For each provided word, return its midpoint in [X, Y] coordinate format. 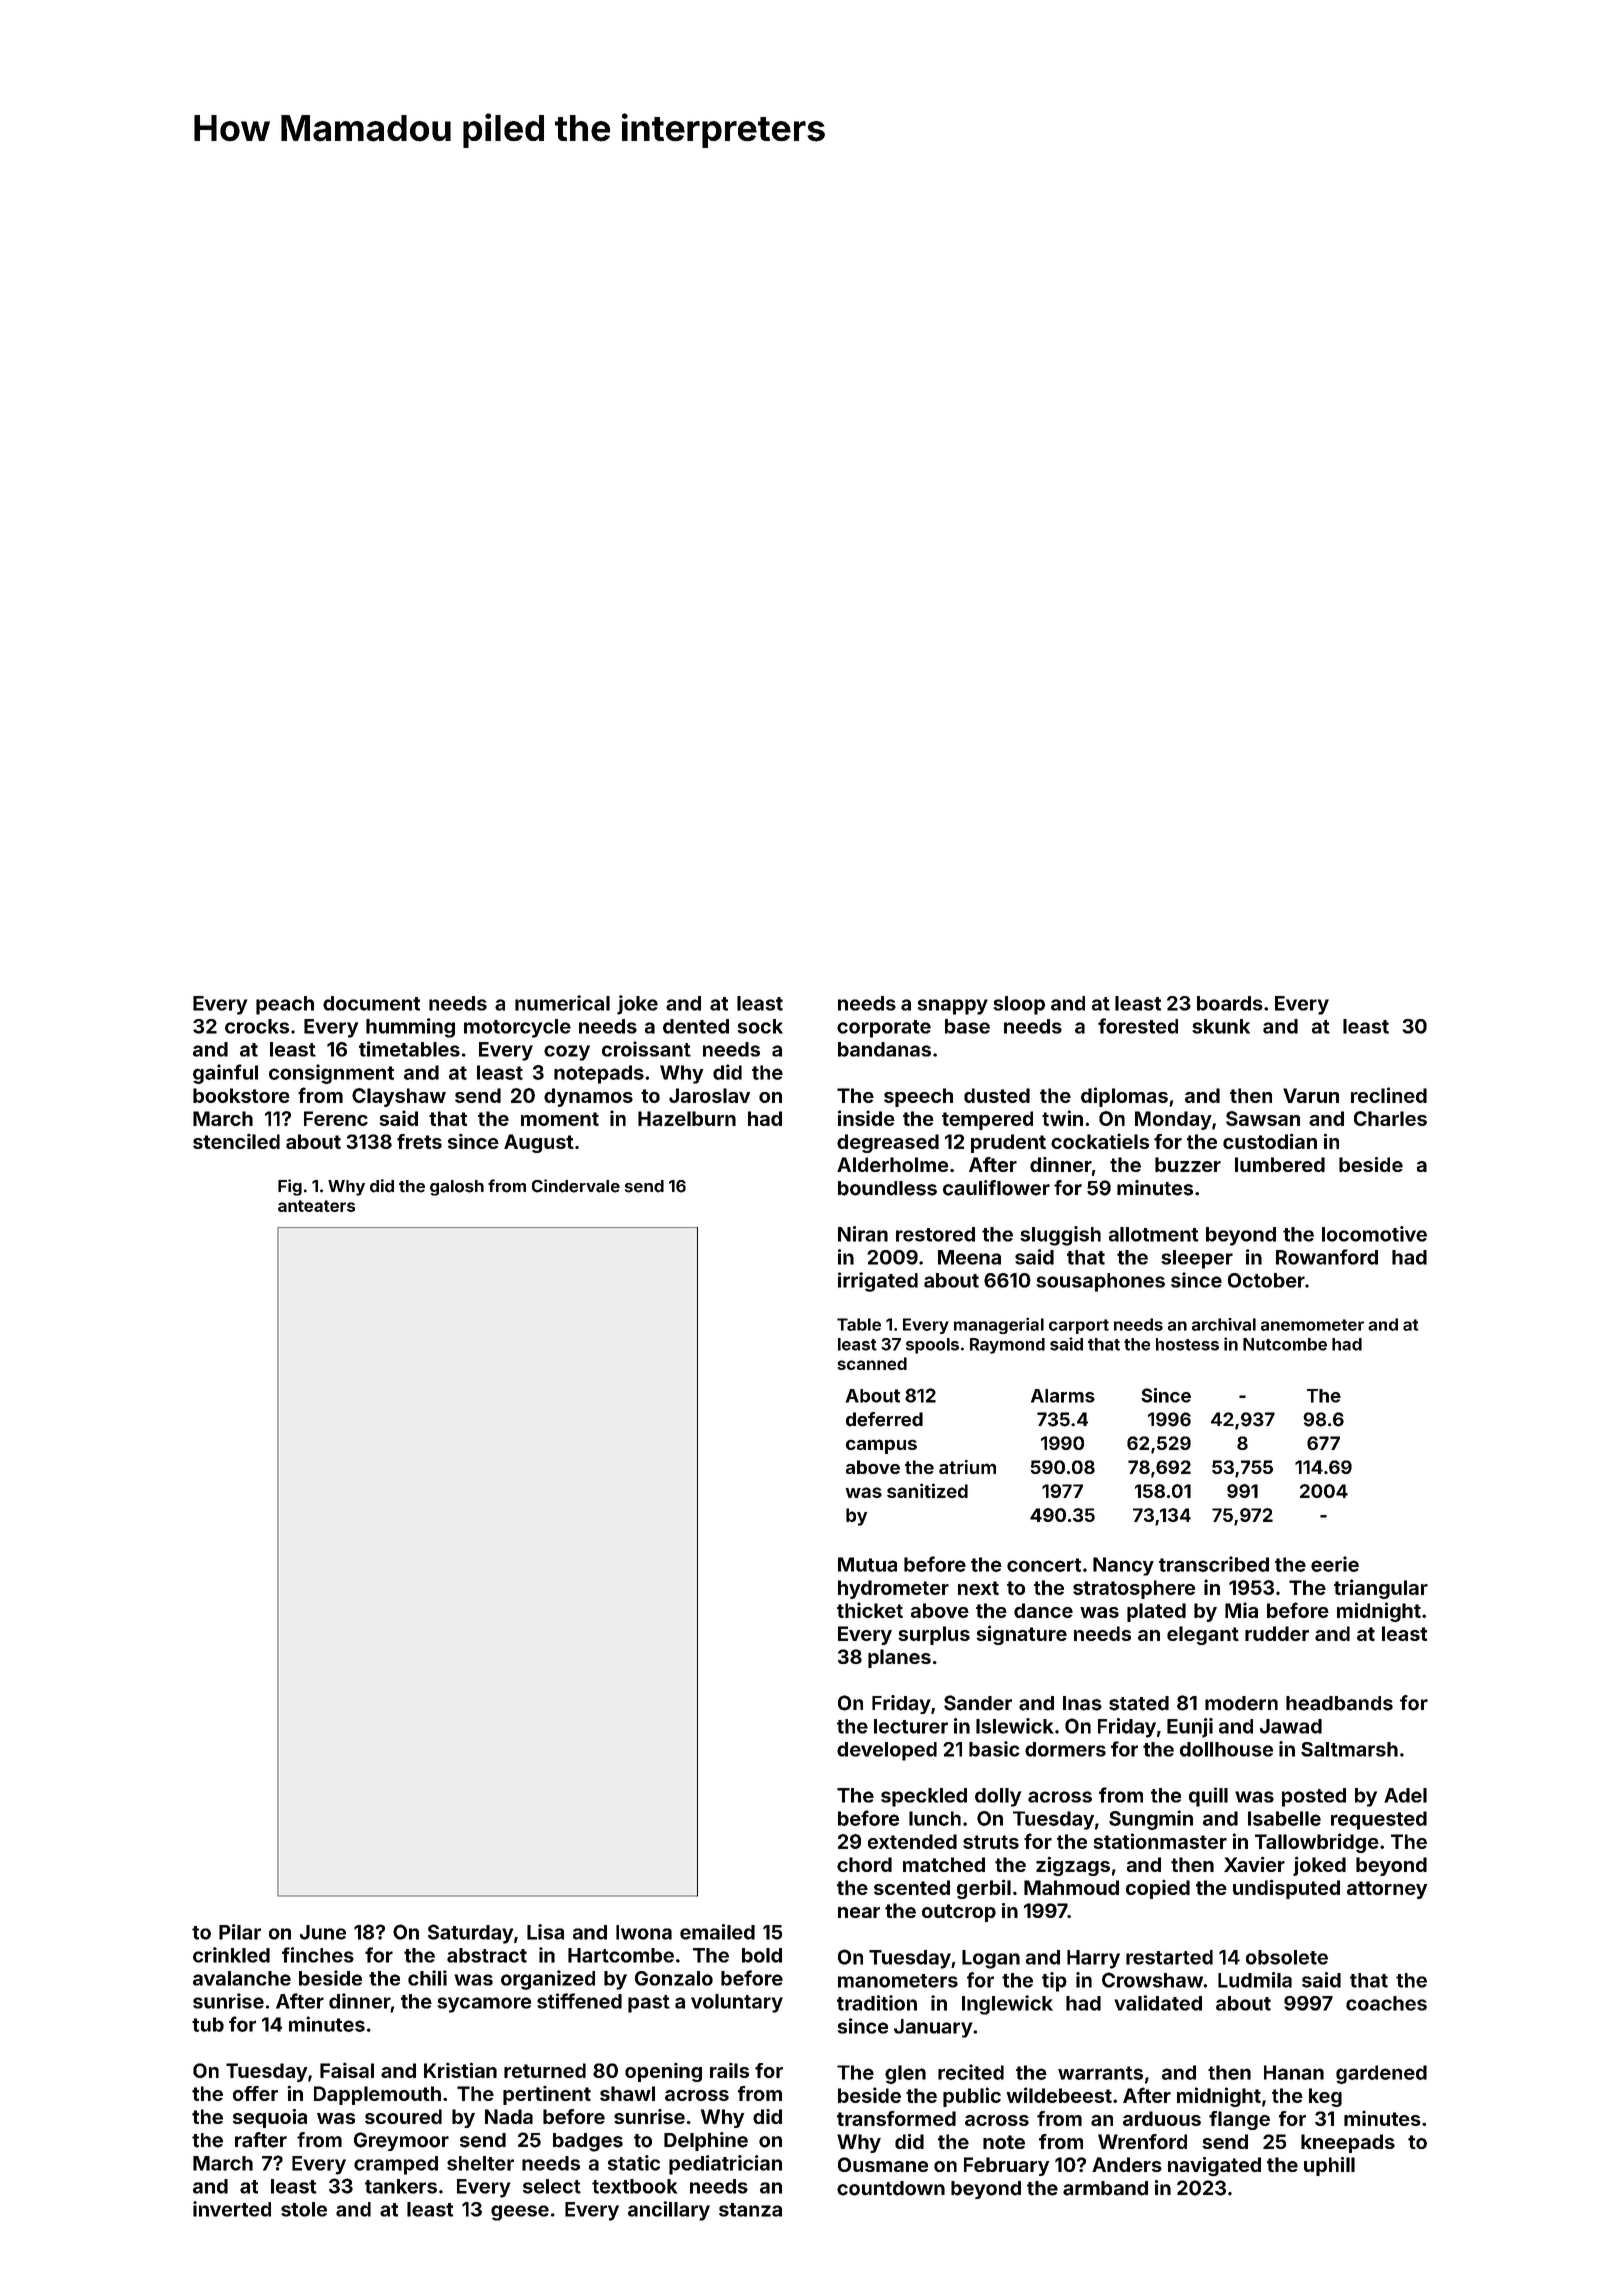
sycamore [484, 2005]
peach [285, 1005]
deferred [884, 1419]
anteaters [316, 1206]
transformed [896, 2118]
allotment [1154, 1234]
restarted [1169, 1957]
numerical [562, 1003]
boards [1230, 1003]
